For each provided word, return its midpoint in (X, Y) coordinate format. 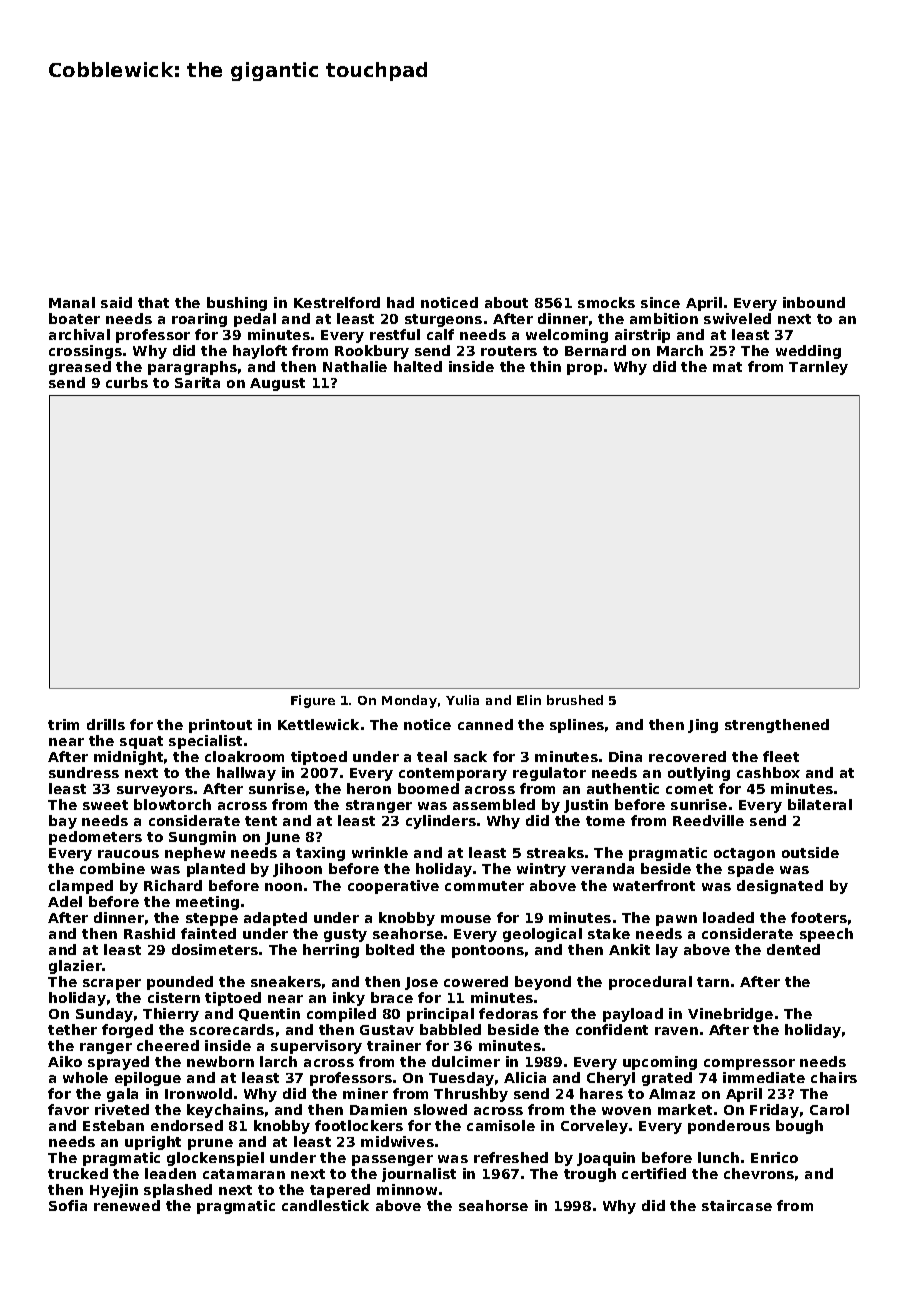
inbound (814, 302)
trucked (78, 1173)
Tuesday (461, 1079)
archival (79, 334)
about (506, 302)
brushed (575, 700)
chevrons (759, 1173)
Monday (409, 701)
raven (676, 1031)
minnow (407, 1189)
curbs (127, 382)
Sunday (104, 1015)
